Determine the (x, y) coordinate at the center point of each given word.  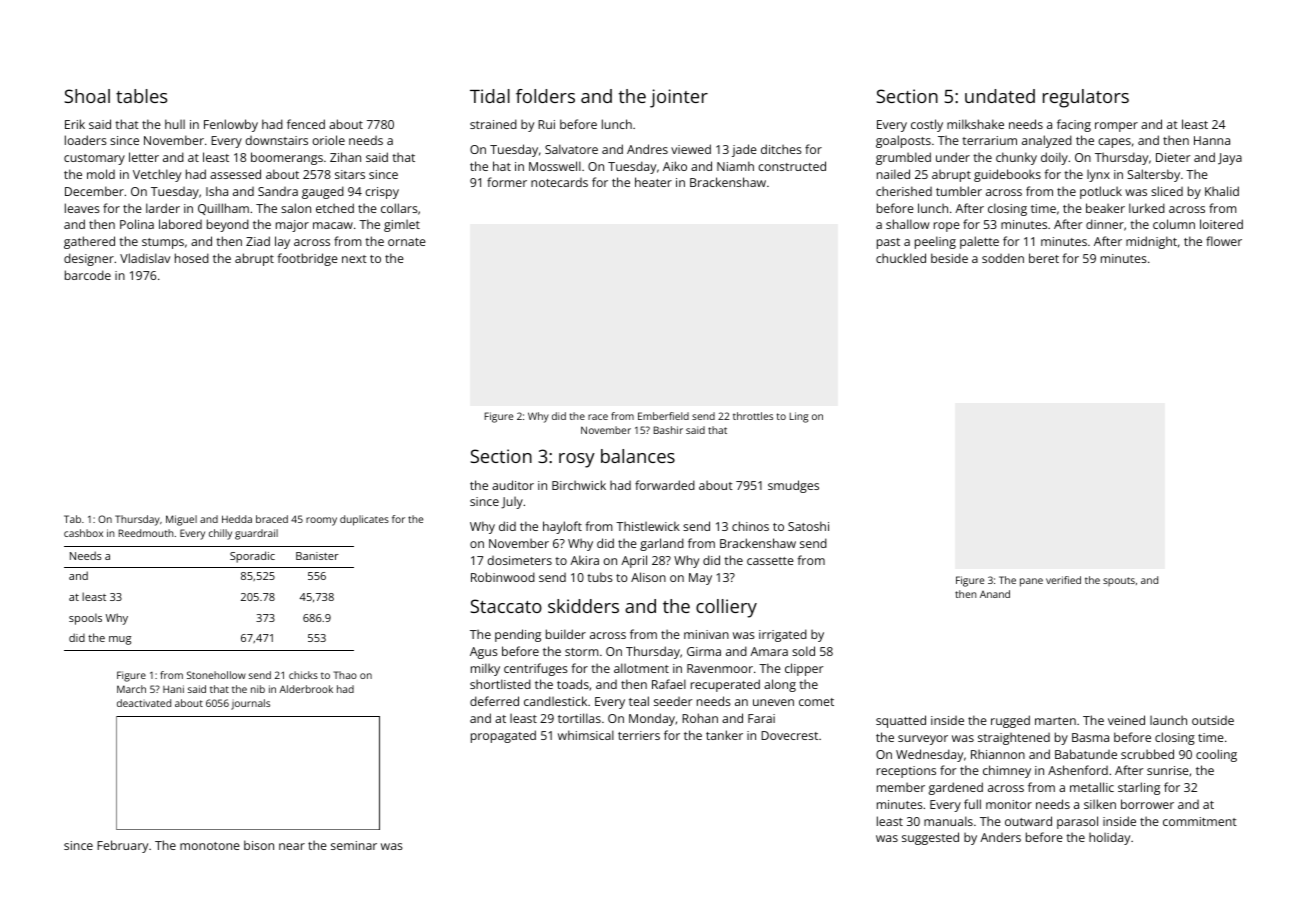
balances (638, 456)
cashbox (83, 533)
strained (493, 124)
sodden (1003, 258)
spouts (1119, 581)
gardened (956, 788)
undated (1000, 96)
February (122, 846)
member (901, 787)
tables (141, 96)
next (354, 259)
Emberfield (663, 416)
